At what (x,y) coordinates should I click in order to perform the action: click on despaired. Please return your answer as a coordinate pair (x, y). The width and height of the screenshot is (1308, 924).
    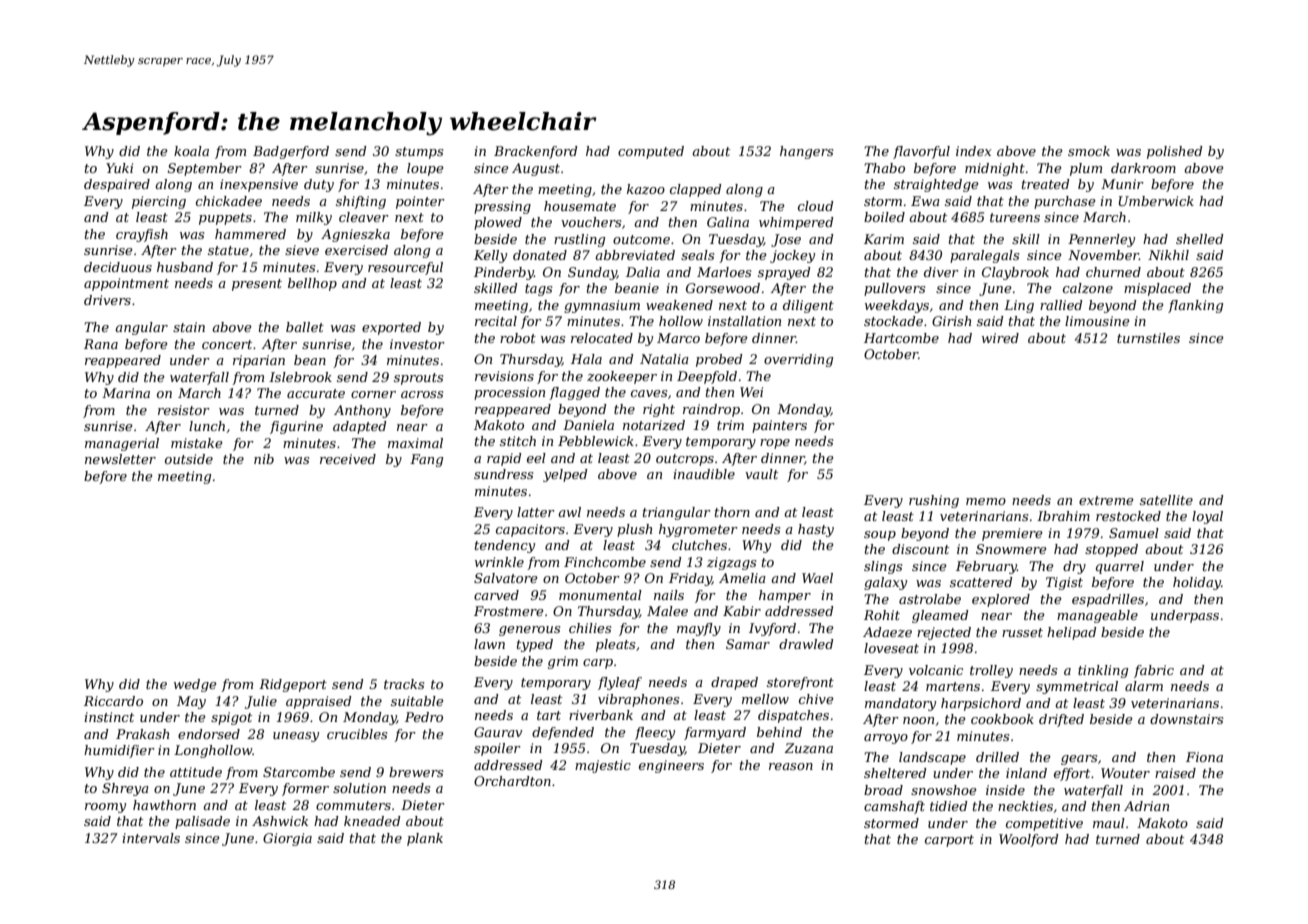
    Looking at the image, I should click on (117, 185).
